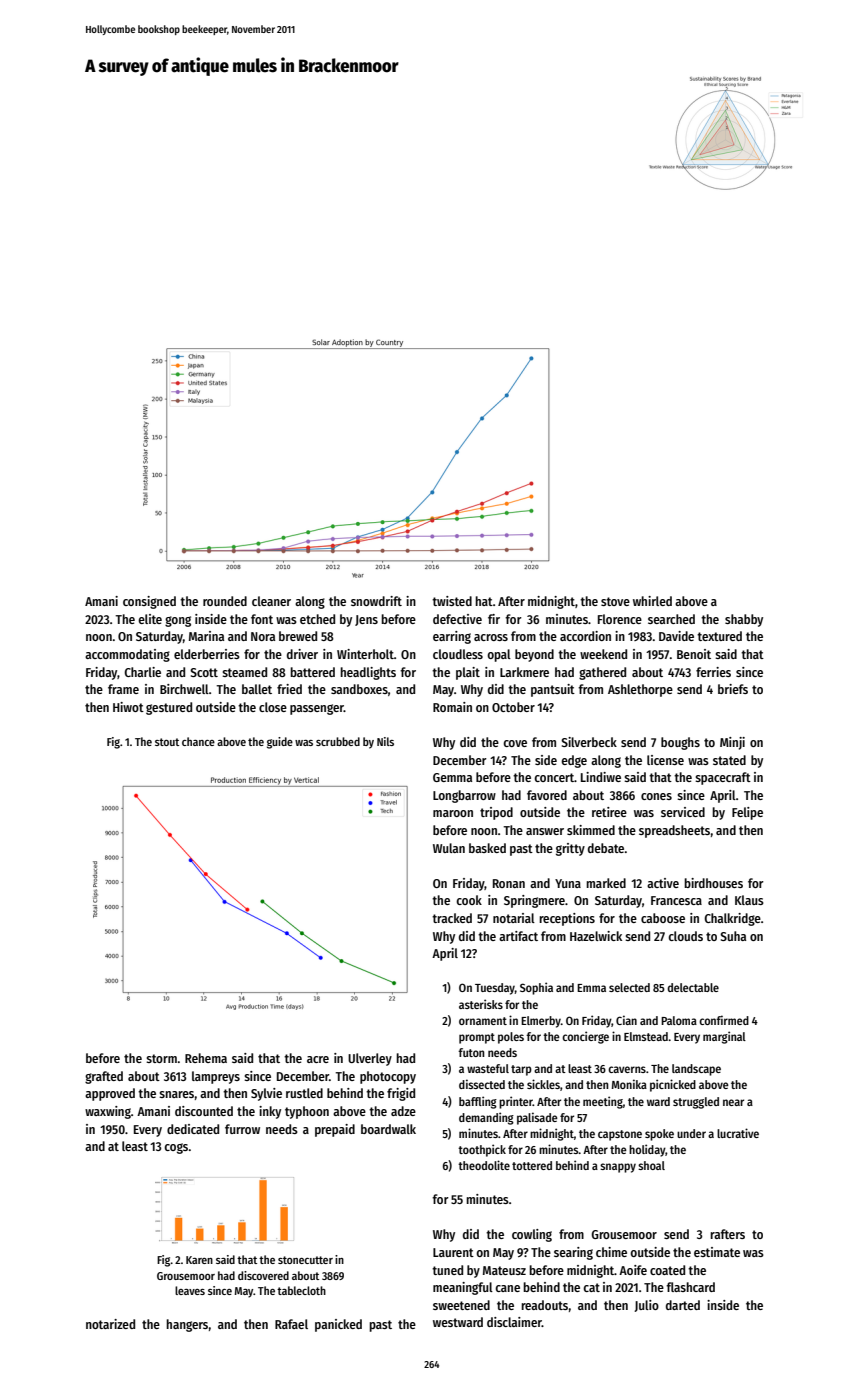  I want to click on discounted, so click(204, 1111).
